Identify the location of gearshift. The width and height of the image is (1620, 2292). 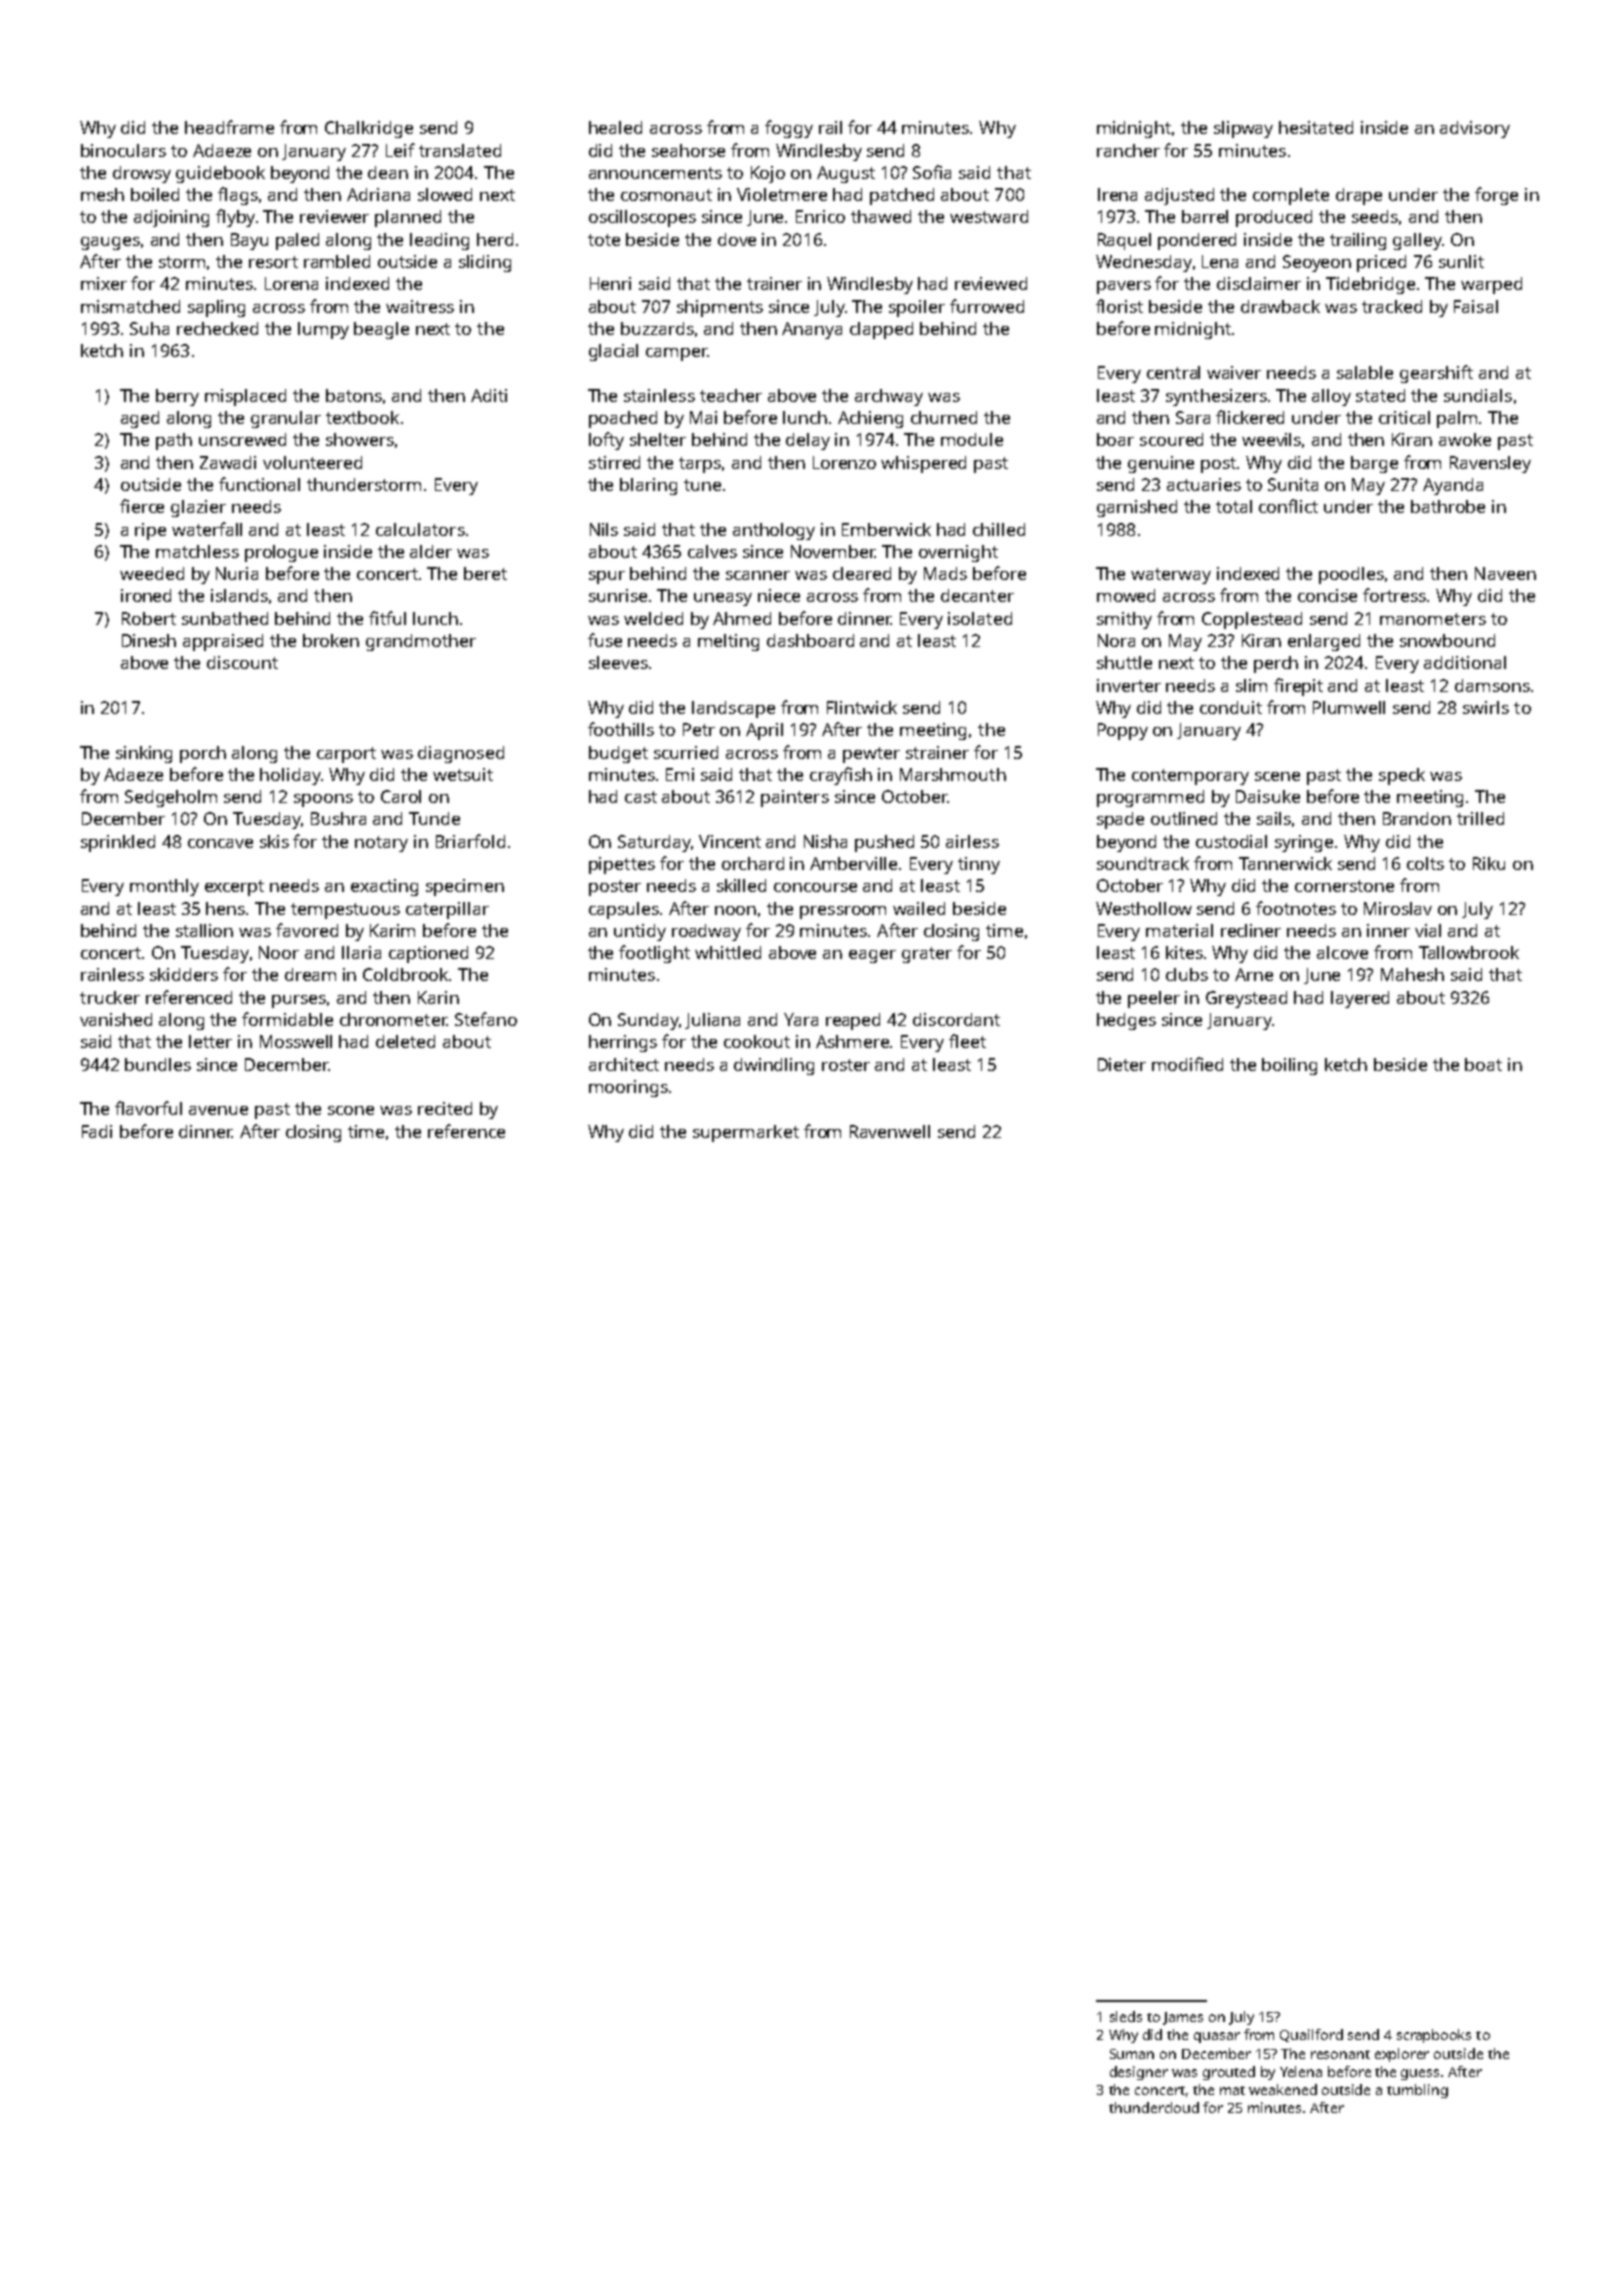
(1436, 374).
